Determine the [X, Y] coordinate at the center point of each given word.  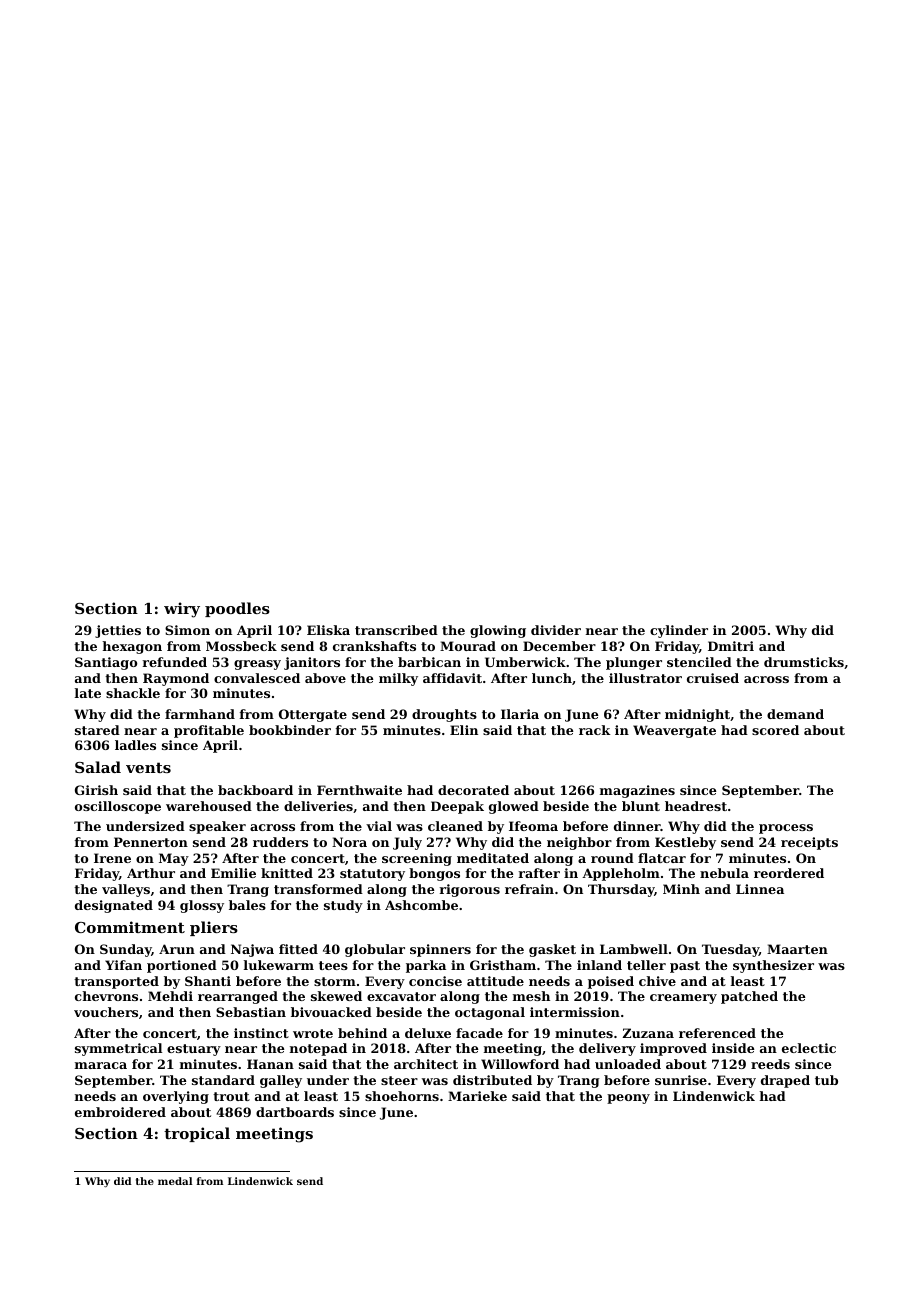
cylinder [679, 631]
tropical [197, 1134]
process [786, 829]
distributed [492, 1080]
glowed [514, 807]
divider [556, 630]
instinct [261, 1033]
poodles [237, 609]
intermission [575, 1012]
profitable [209, 731]
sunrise [681, 1080]
